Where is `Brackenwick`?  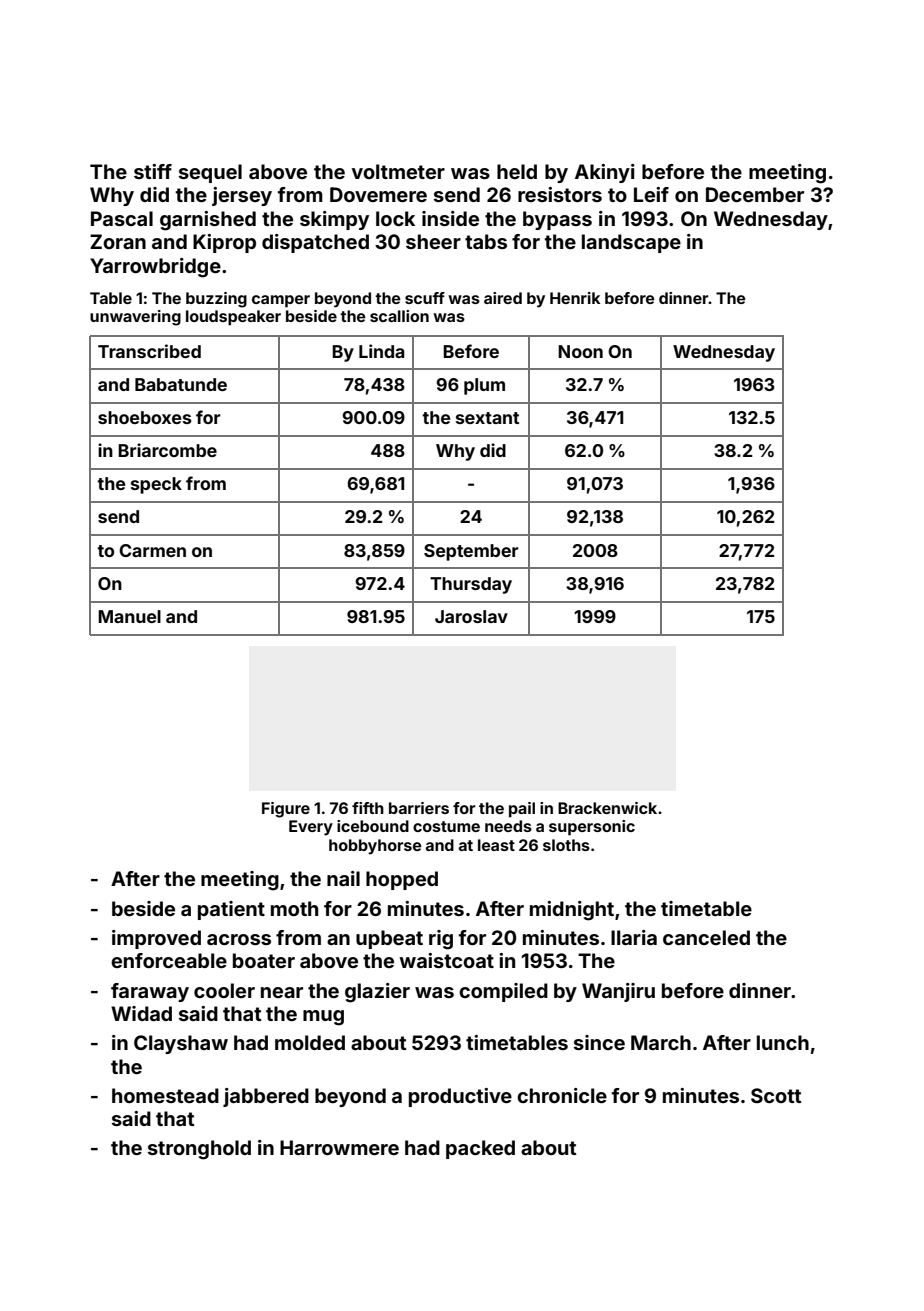 Brackenwick is located at coordinates (607, 808).
